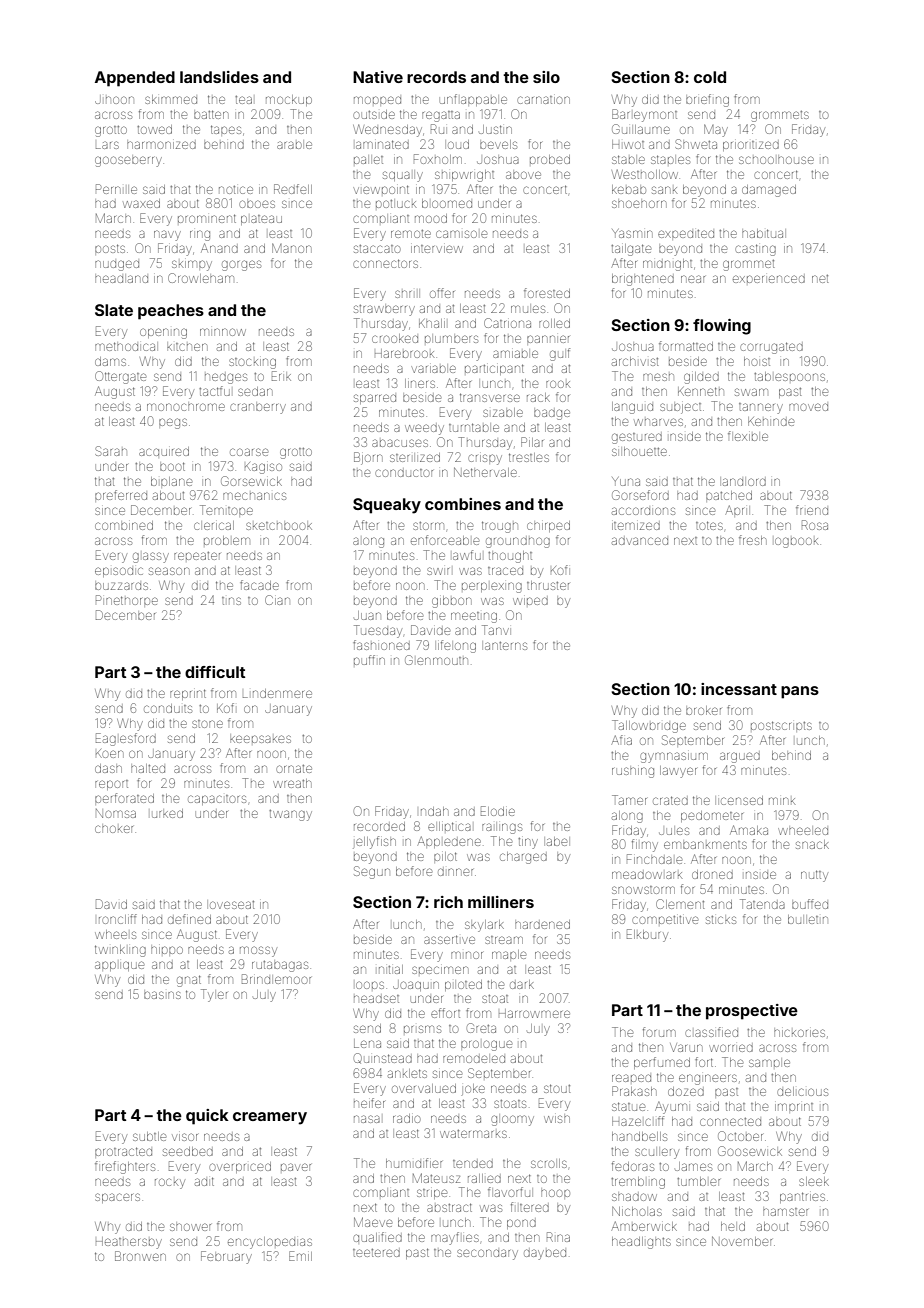  I want to click on Koen, so click(109, 753).
